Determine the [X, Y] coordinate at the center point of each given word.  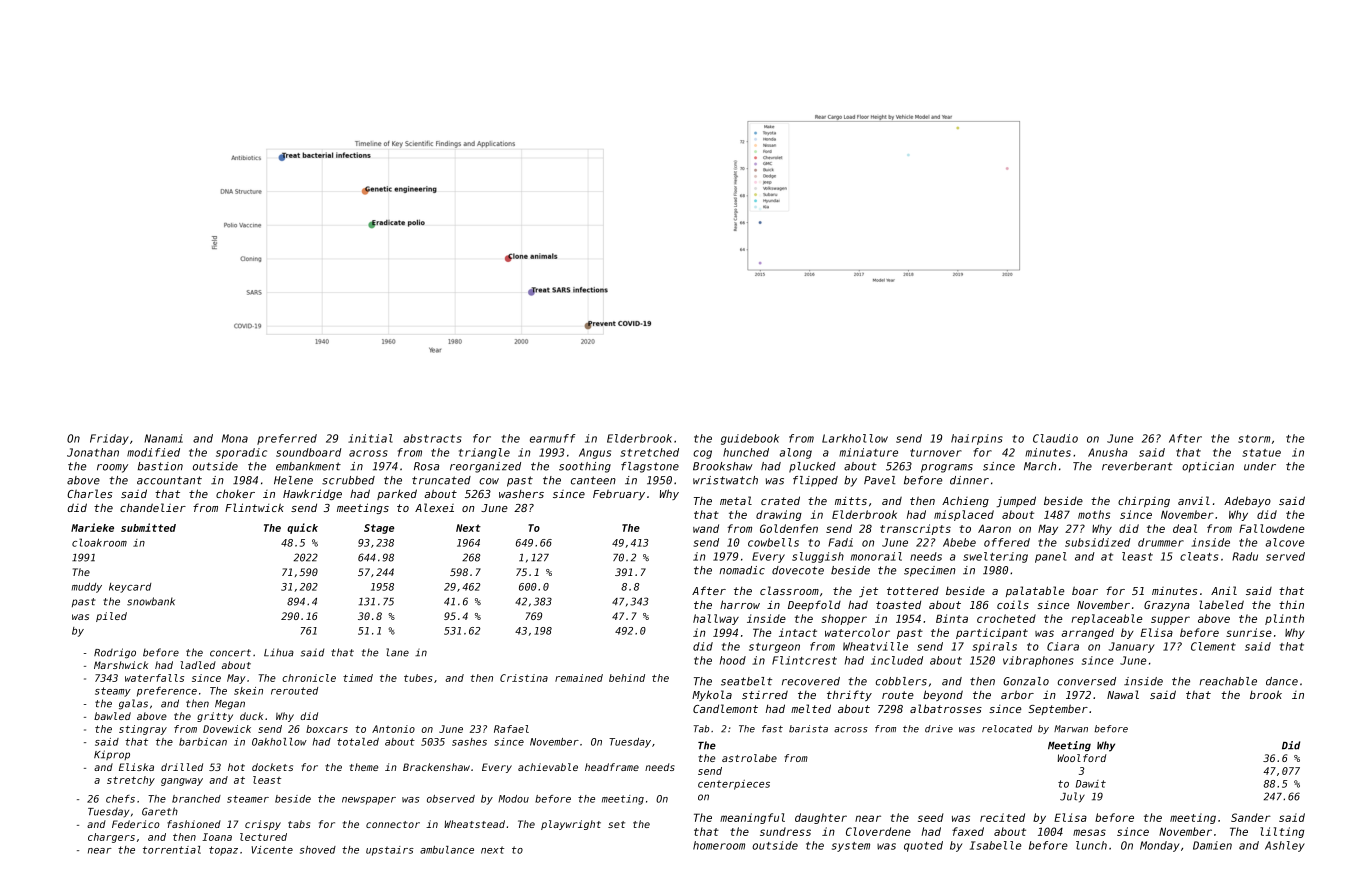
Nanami [163, 438]
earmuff [553, 438]
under [1260, 466]
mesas [1089, 832]
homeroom [719, 845]
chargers [111, 838]
